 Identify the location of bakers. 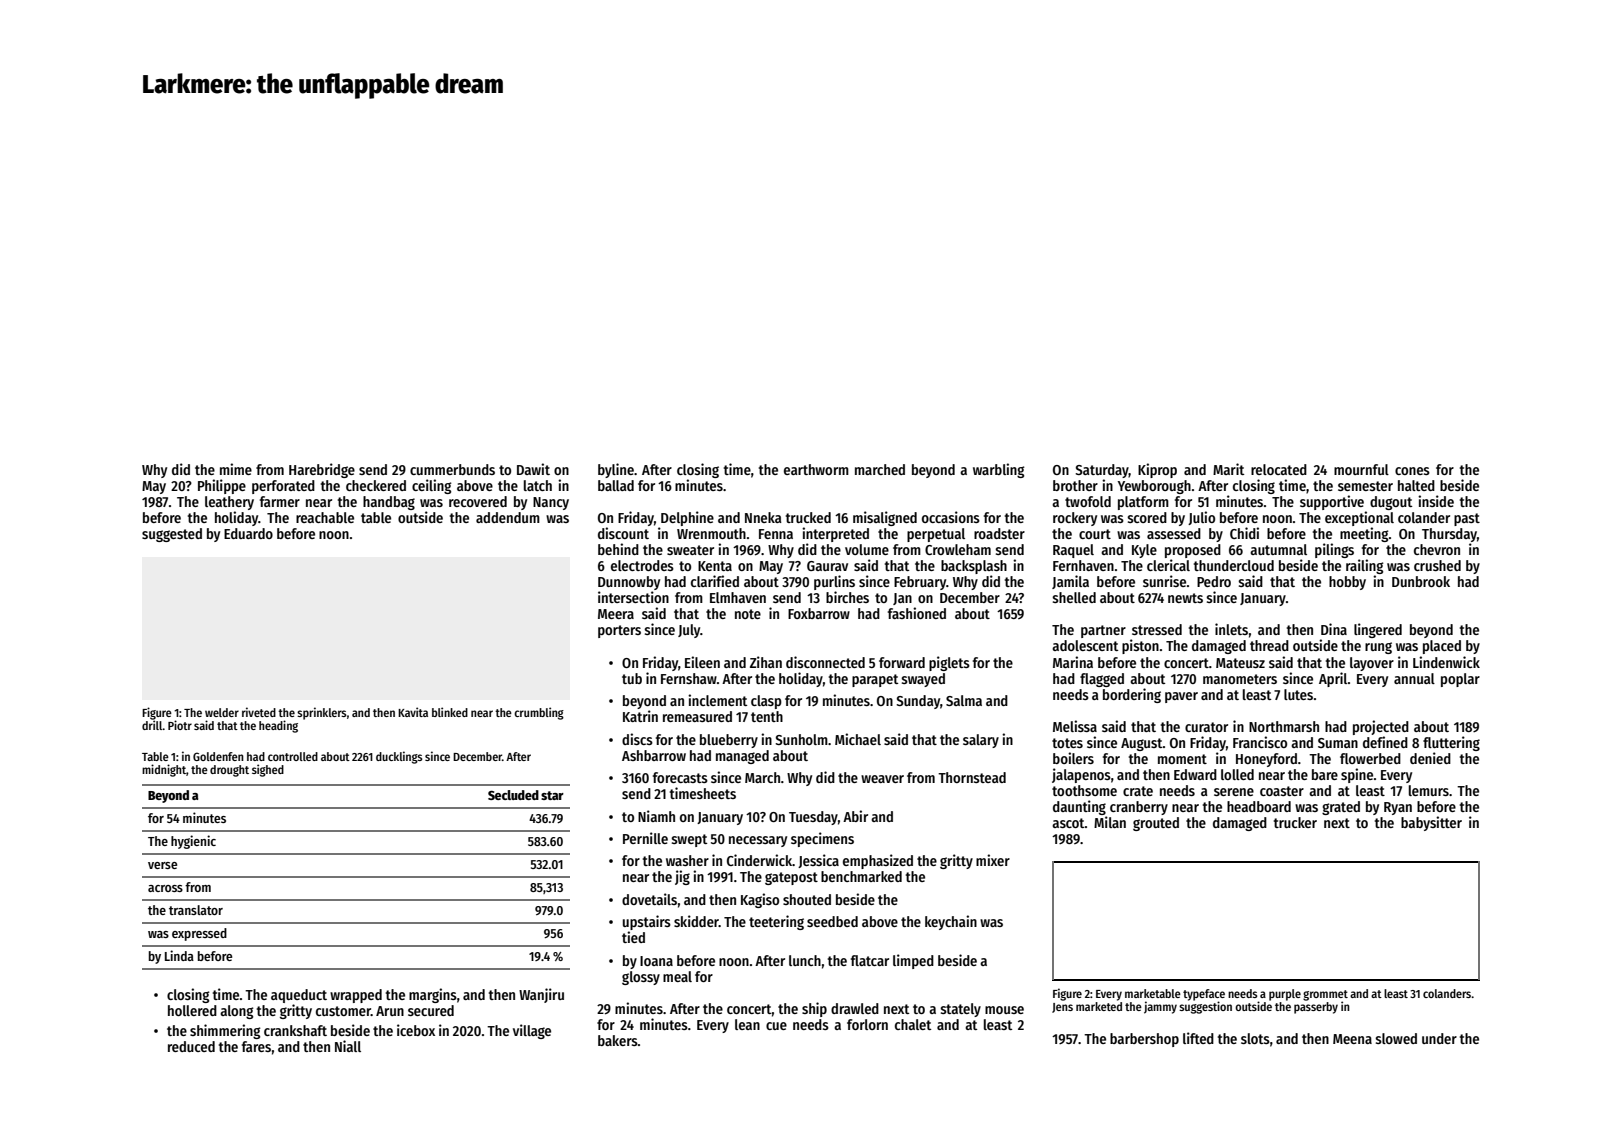
(618, 1040).
